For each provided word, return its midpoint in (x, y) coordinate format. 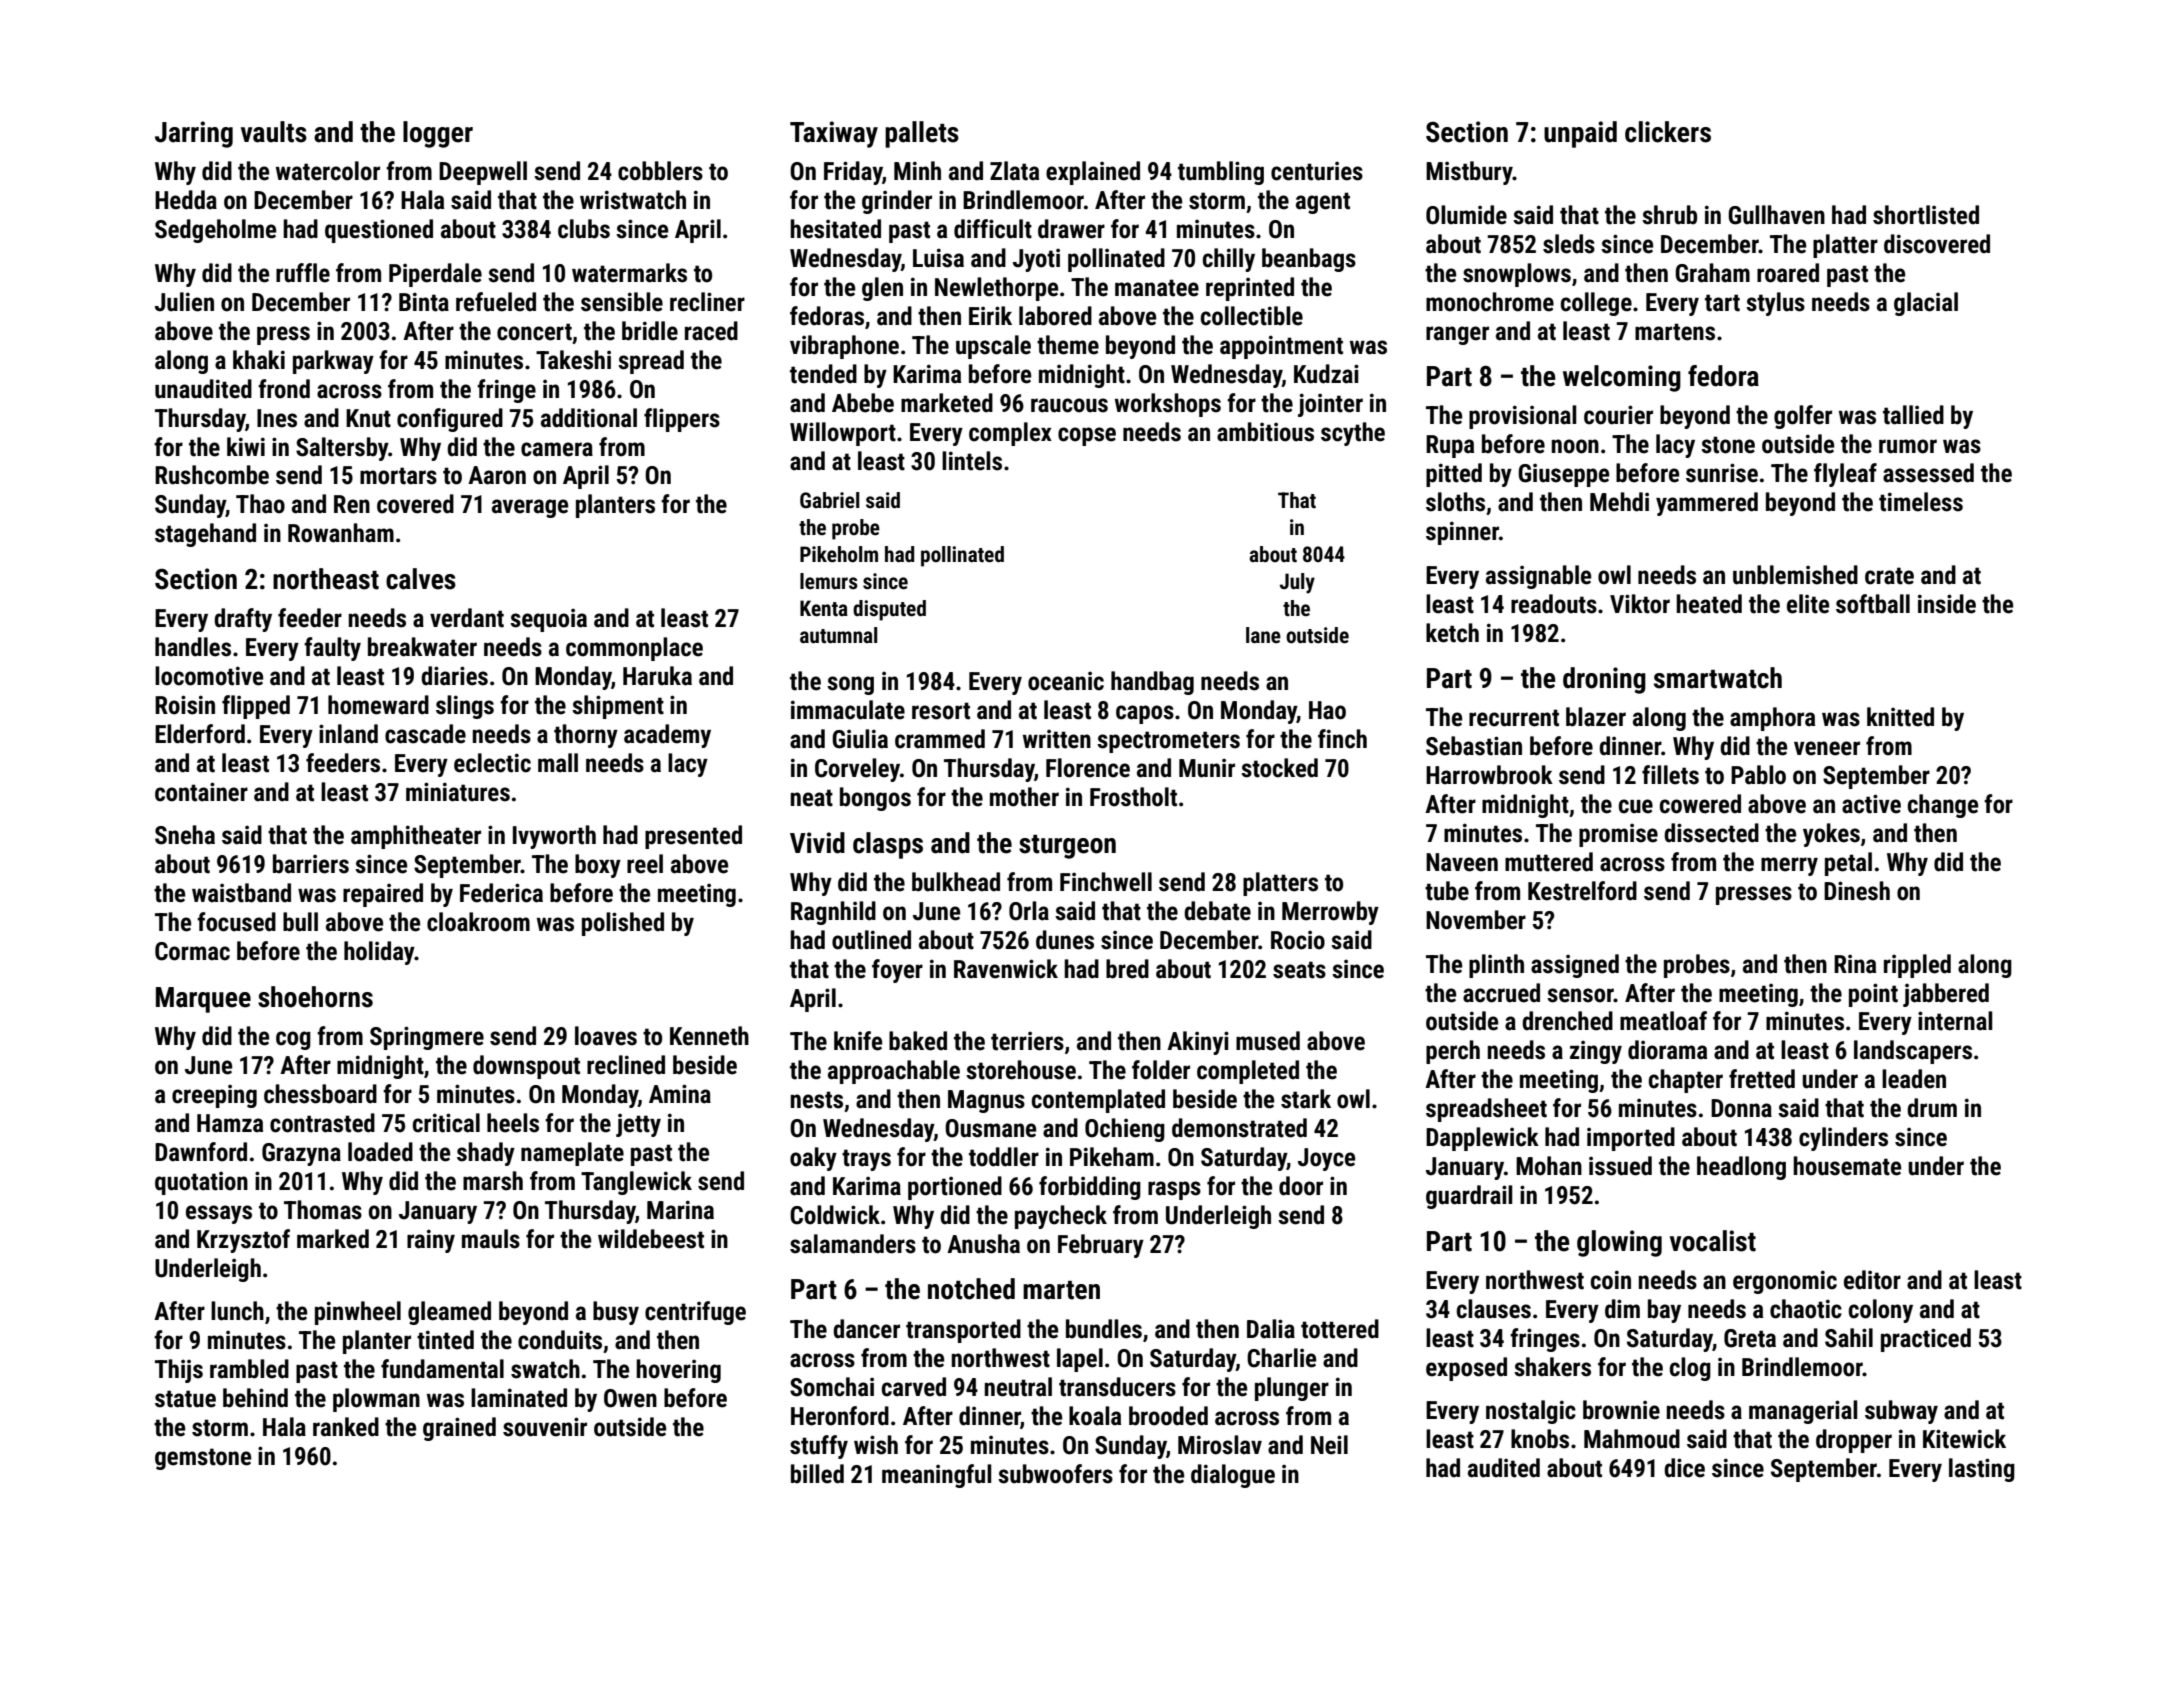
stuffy (819, 1447)
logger (438, 134)
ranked (346, 1427)
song (850, 685)
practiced (1926, 1340)
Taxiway (834, 134)
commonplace (634, 649)
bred (1127, 969)
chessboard (320, 1094)
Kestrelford (1582, 891)
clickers (1668, 132)
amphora (1772, 719)
